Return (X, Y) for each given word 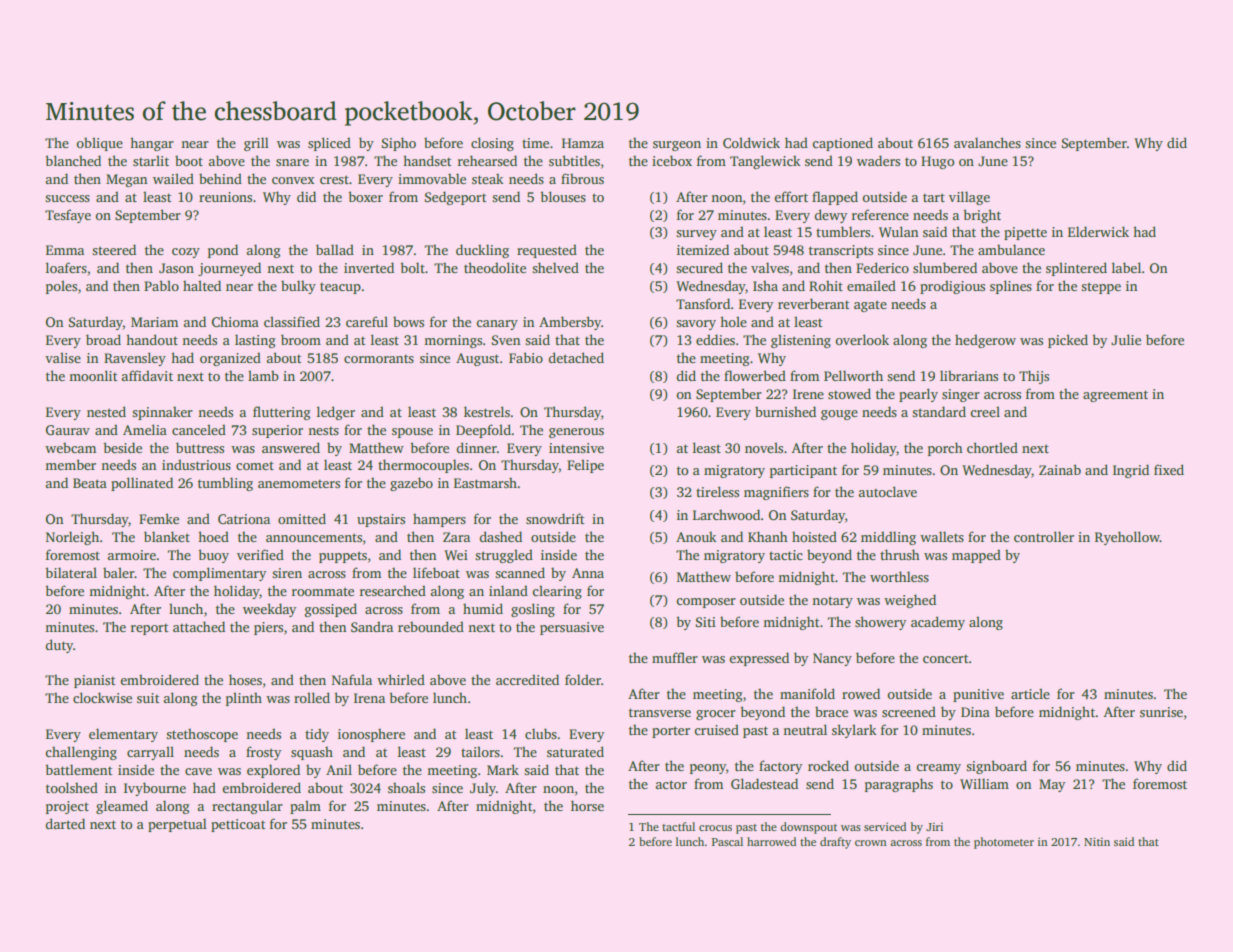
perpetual (177, 825)
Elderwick (1098, 231)
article (1030, 693)
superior (277, 431)
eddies (715, 339)
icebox (672, 160)
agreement (1115, 396)
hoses (245, 679)
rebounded (431, 626)
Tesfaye (68, 216)
